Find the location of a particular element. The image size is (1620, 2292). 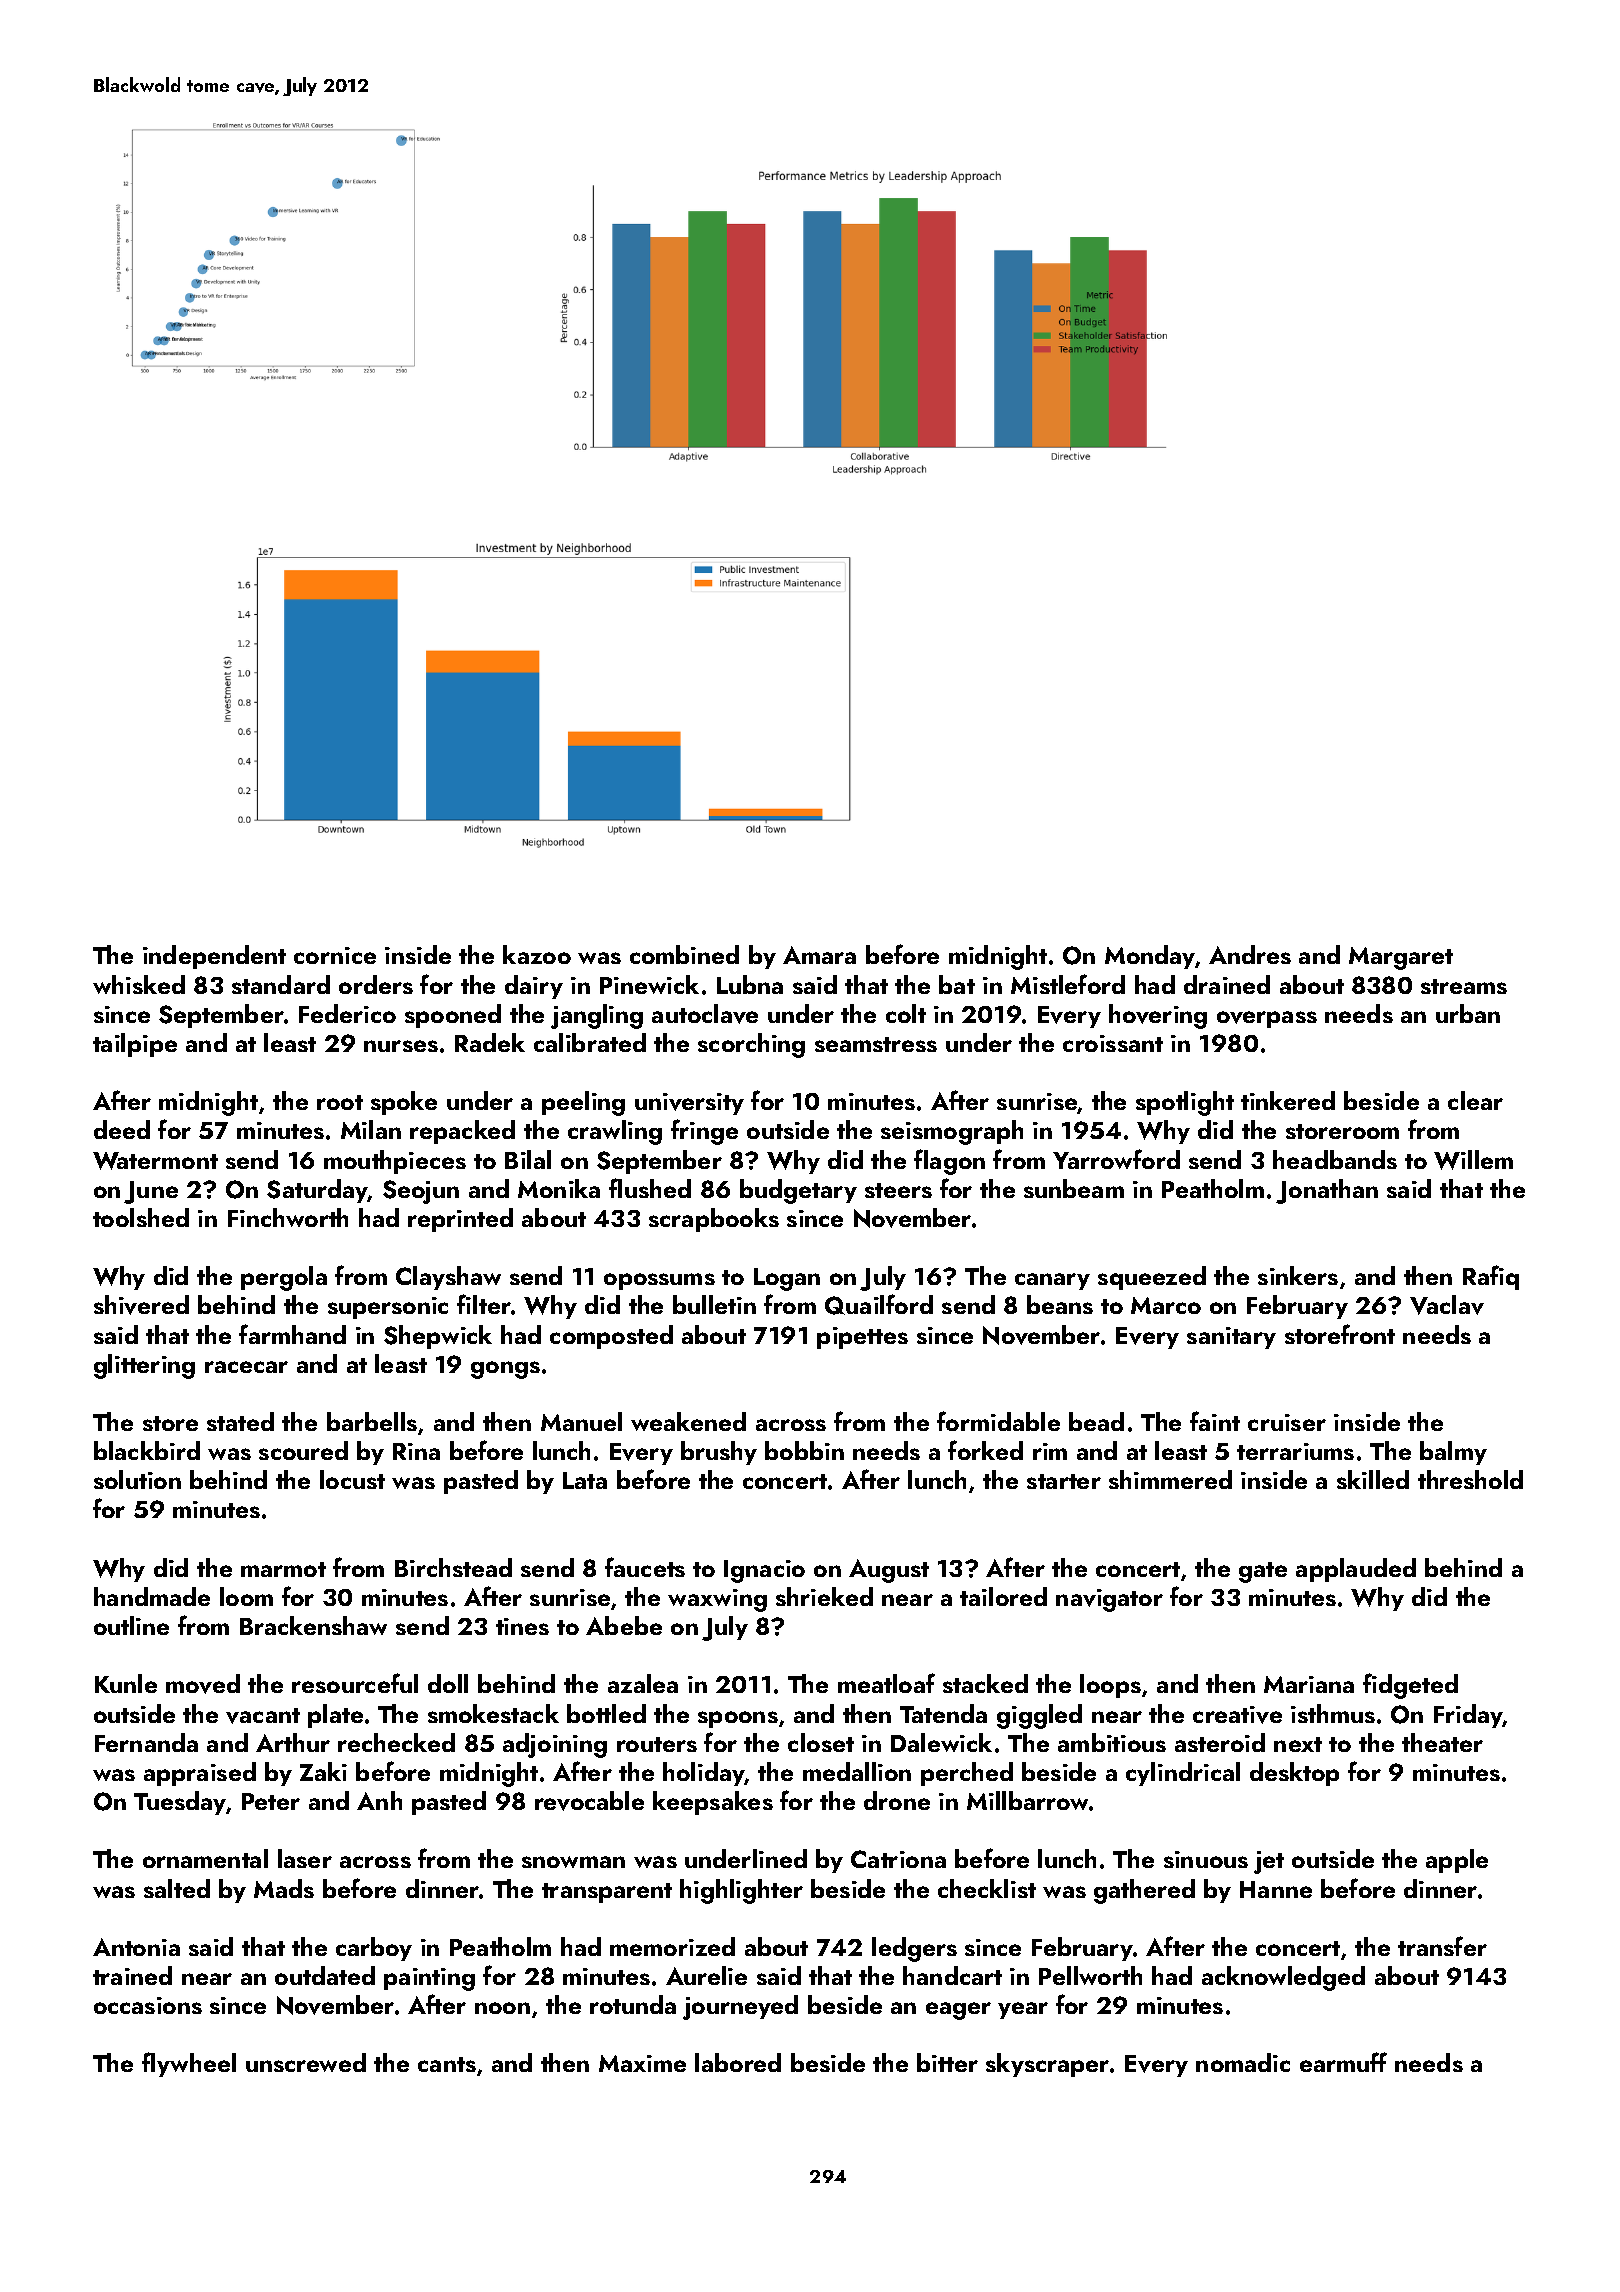

trained is located at coordinates (132, 1975).
